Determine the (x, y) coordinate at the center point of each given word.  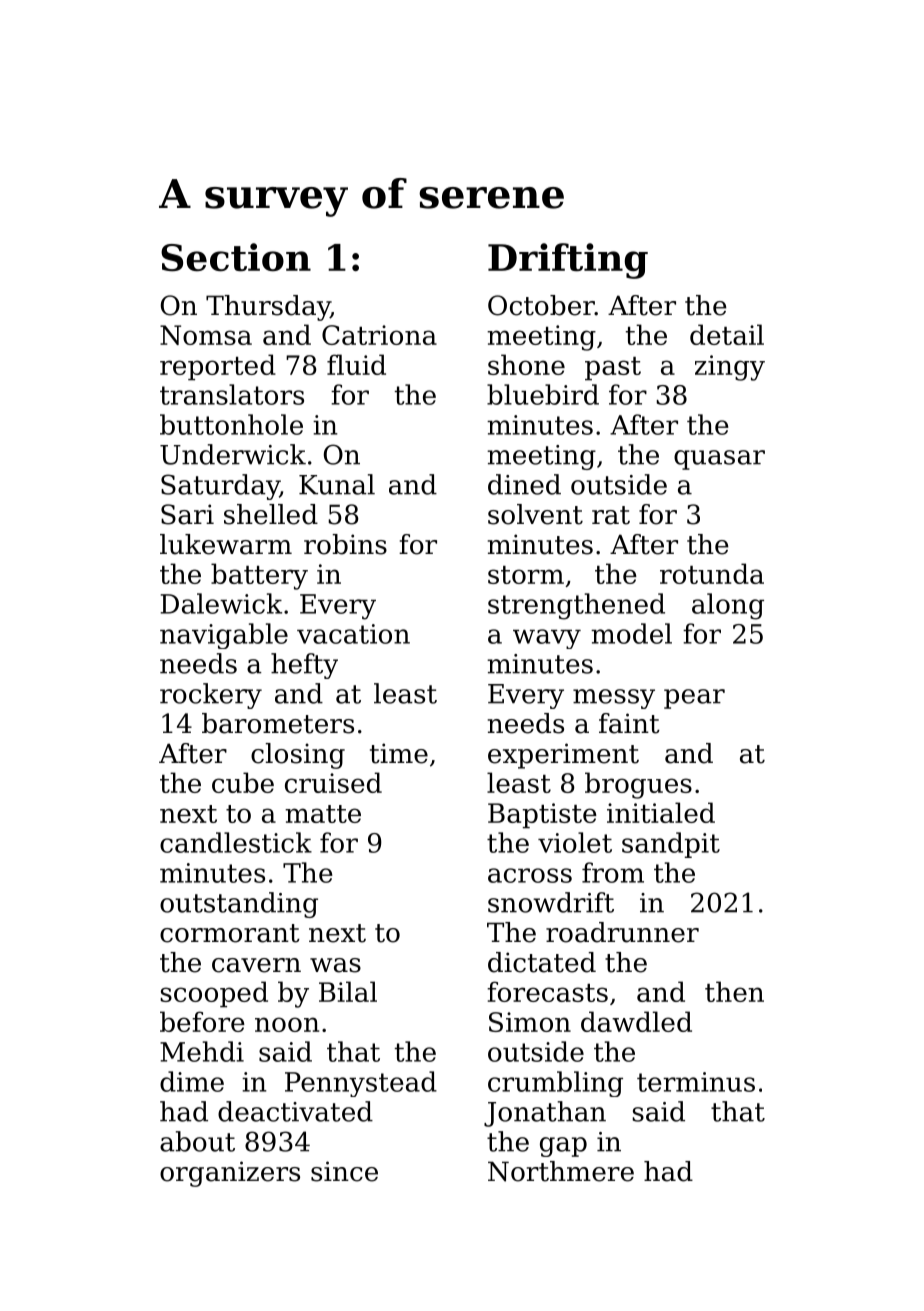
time (399, 753)
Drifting (568, 261)
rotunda (712, 573)
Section (236, 257)
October (541, 305)
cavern (256, 965)
